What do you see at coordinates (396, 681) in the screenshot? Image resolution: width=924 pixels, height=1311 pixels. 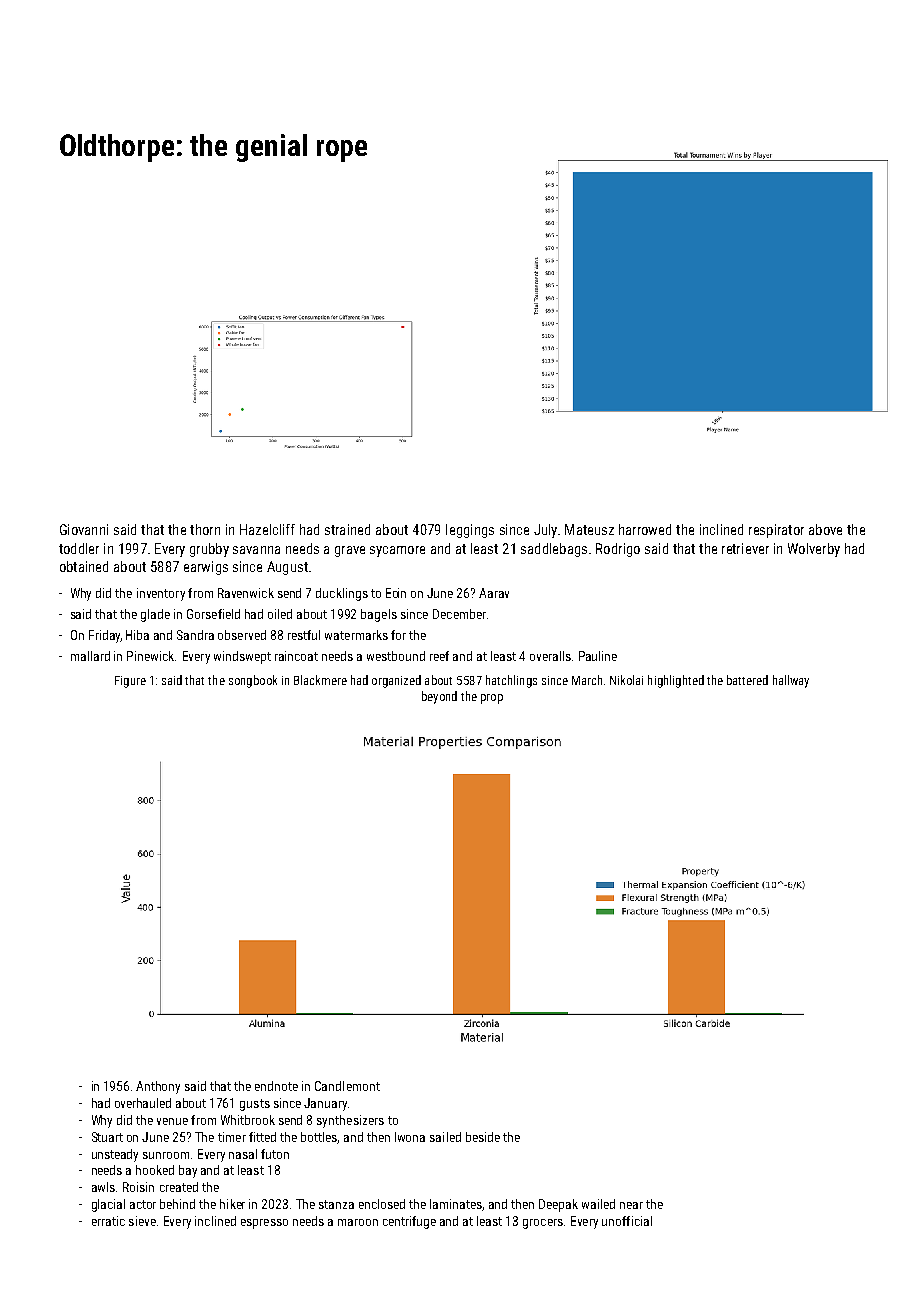 I see `organized` at bounding box center [396, 681].
